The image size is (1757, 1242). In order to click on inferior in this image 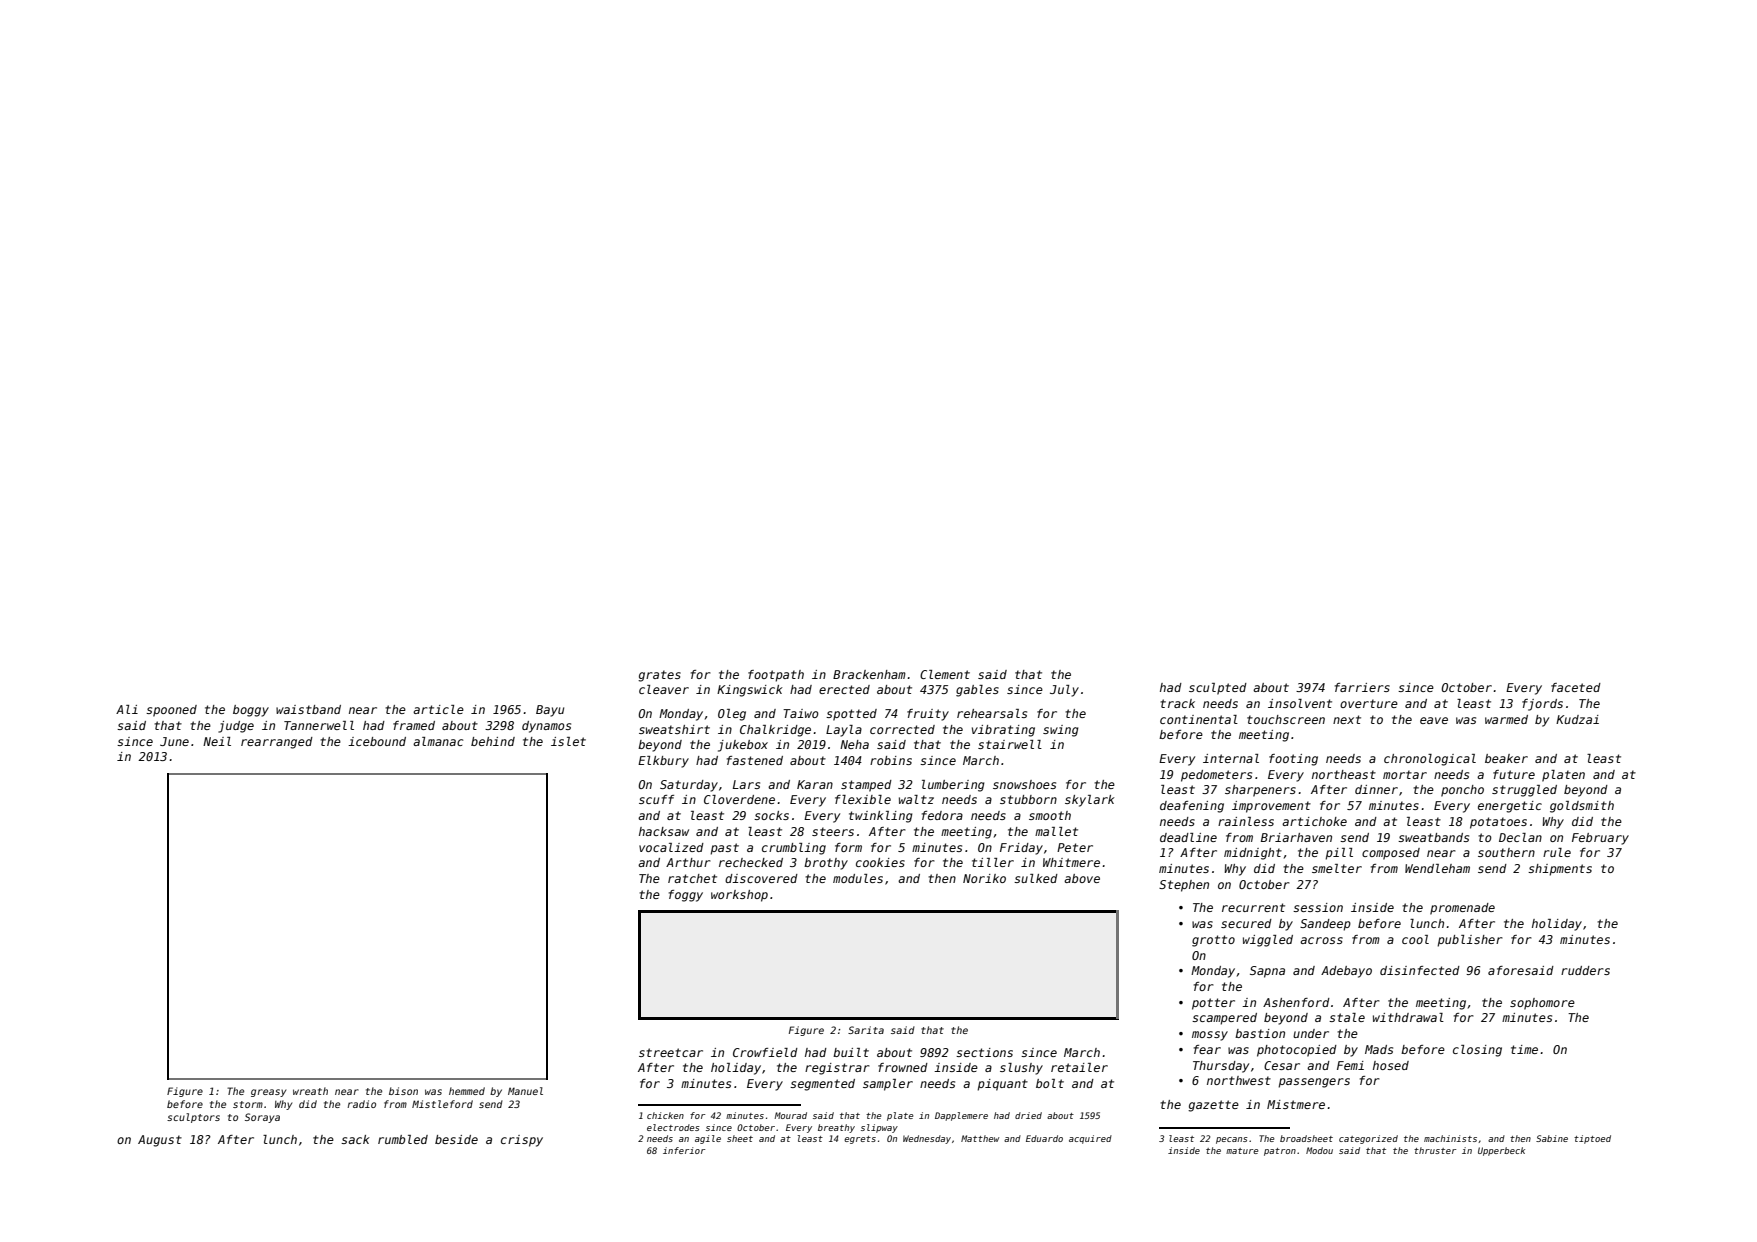, I will do `click(684, 1150)`.
